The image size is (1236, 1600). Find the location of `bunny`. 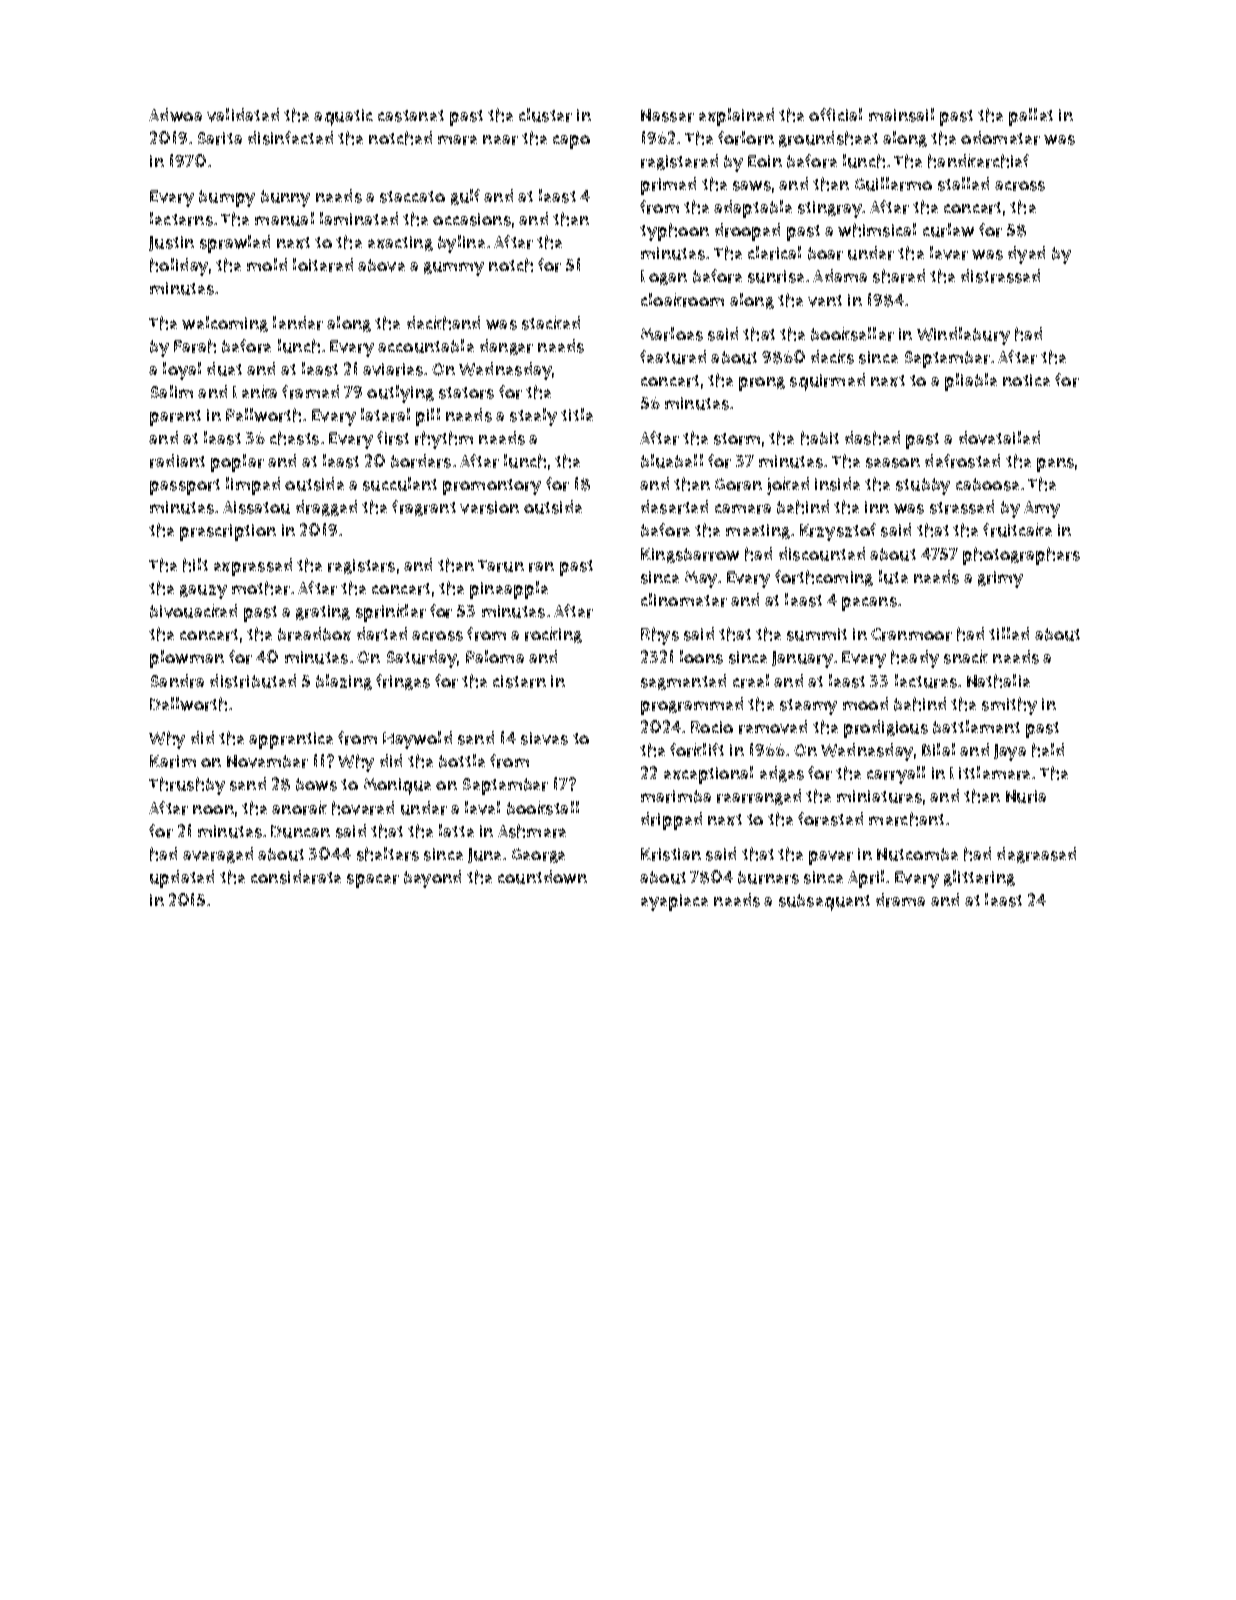

bunny is located at coordinates (285, 198).
